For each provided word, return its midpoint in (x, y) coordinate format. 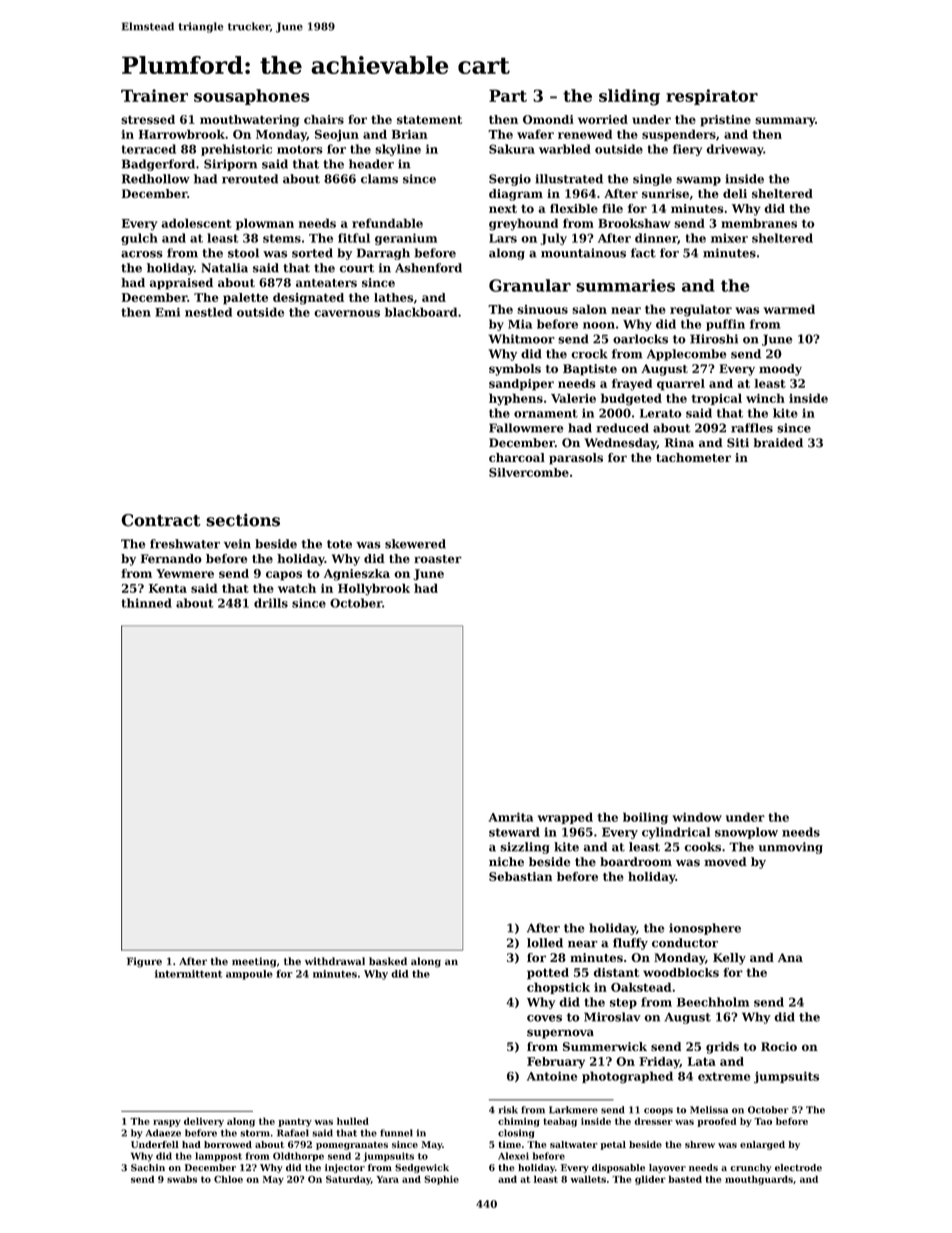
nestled (208, 312)
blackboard (421, 312)
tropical (716, 399)
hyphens (516, 399)
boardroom (636, 862)
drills (271, 603)
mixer (729, 238)
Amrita (510, 817)
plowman (265, 224)
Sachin (148, 1167)
